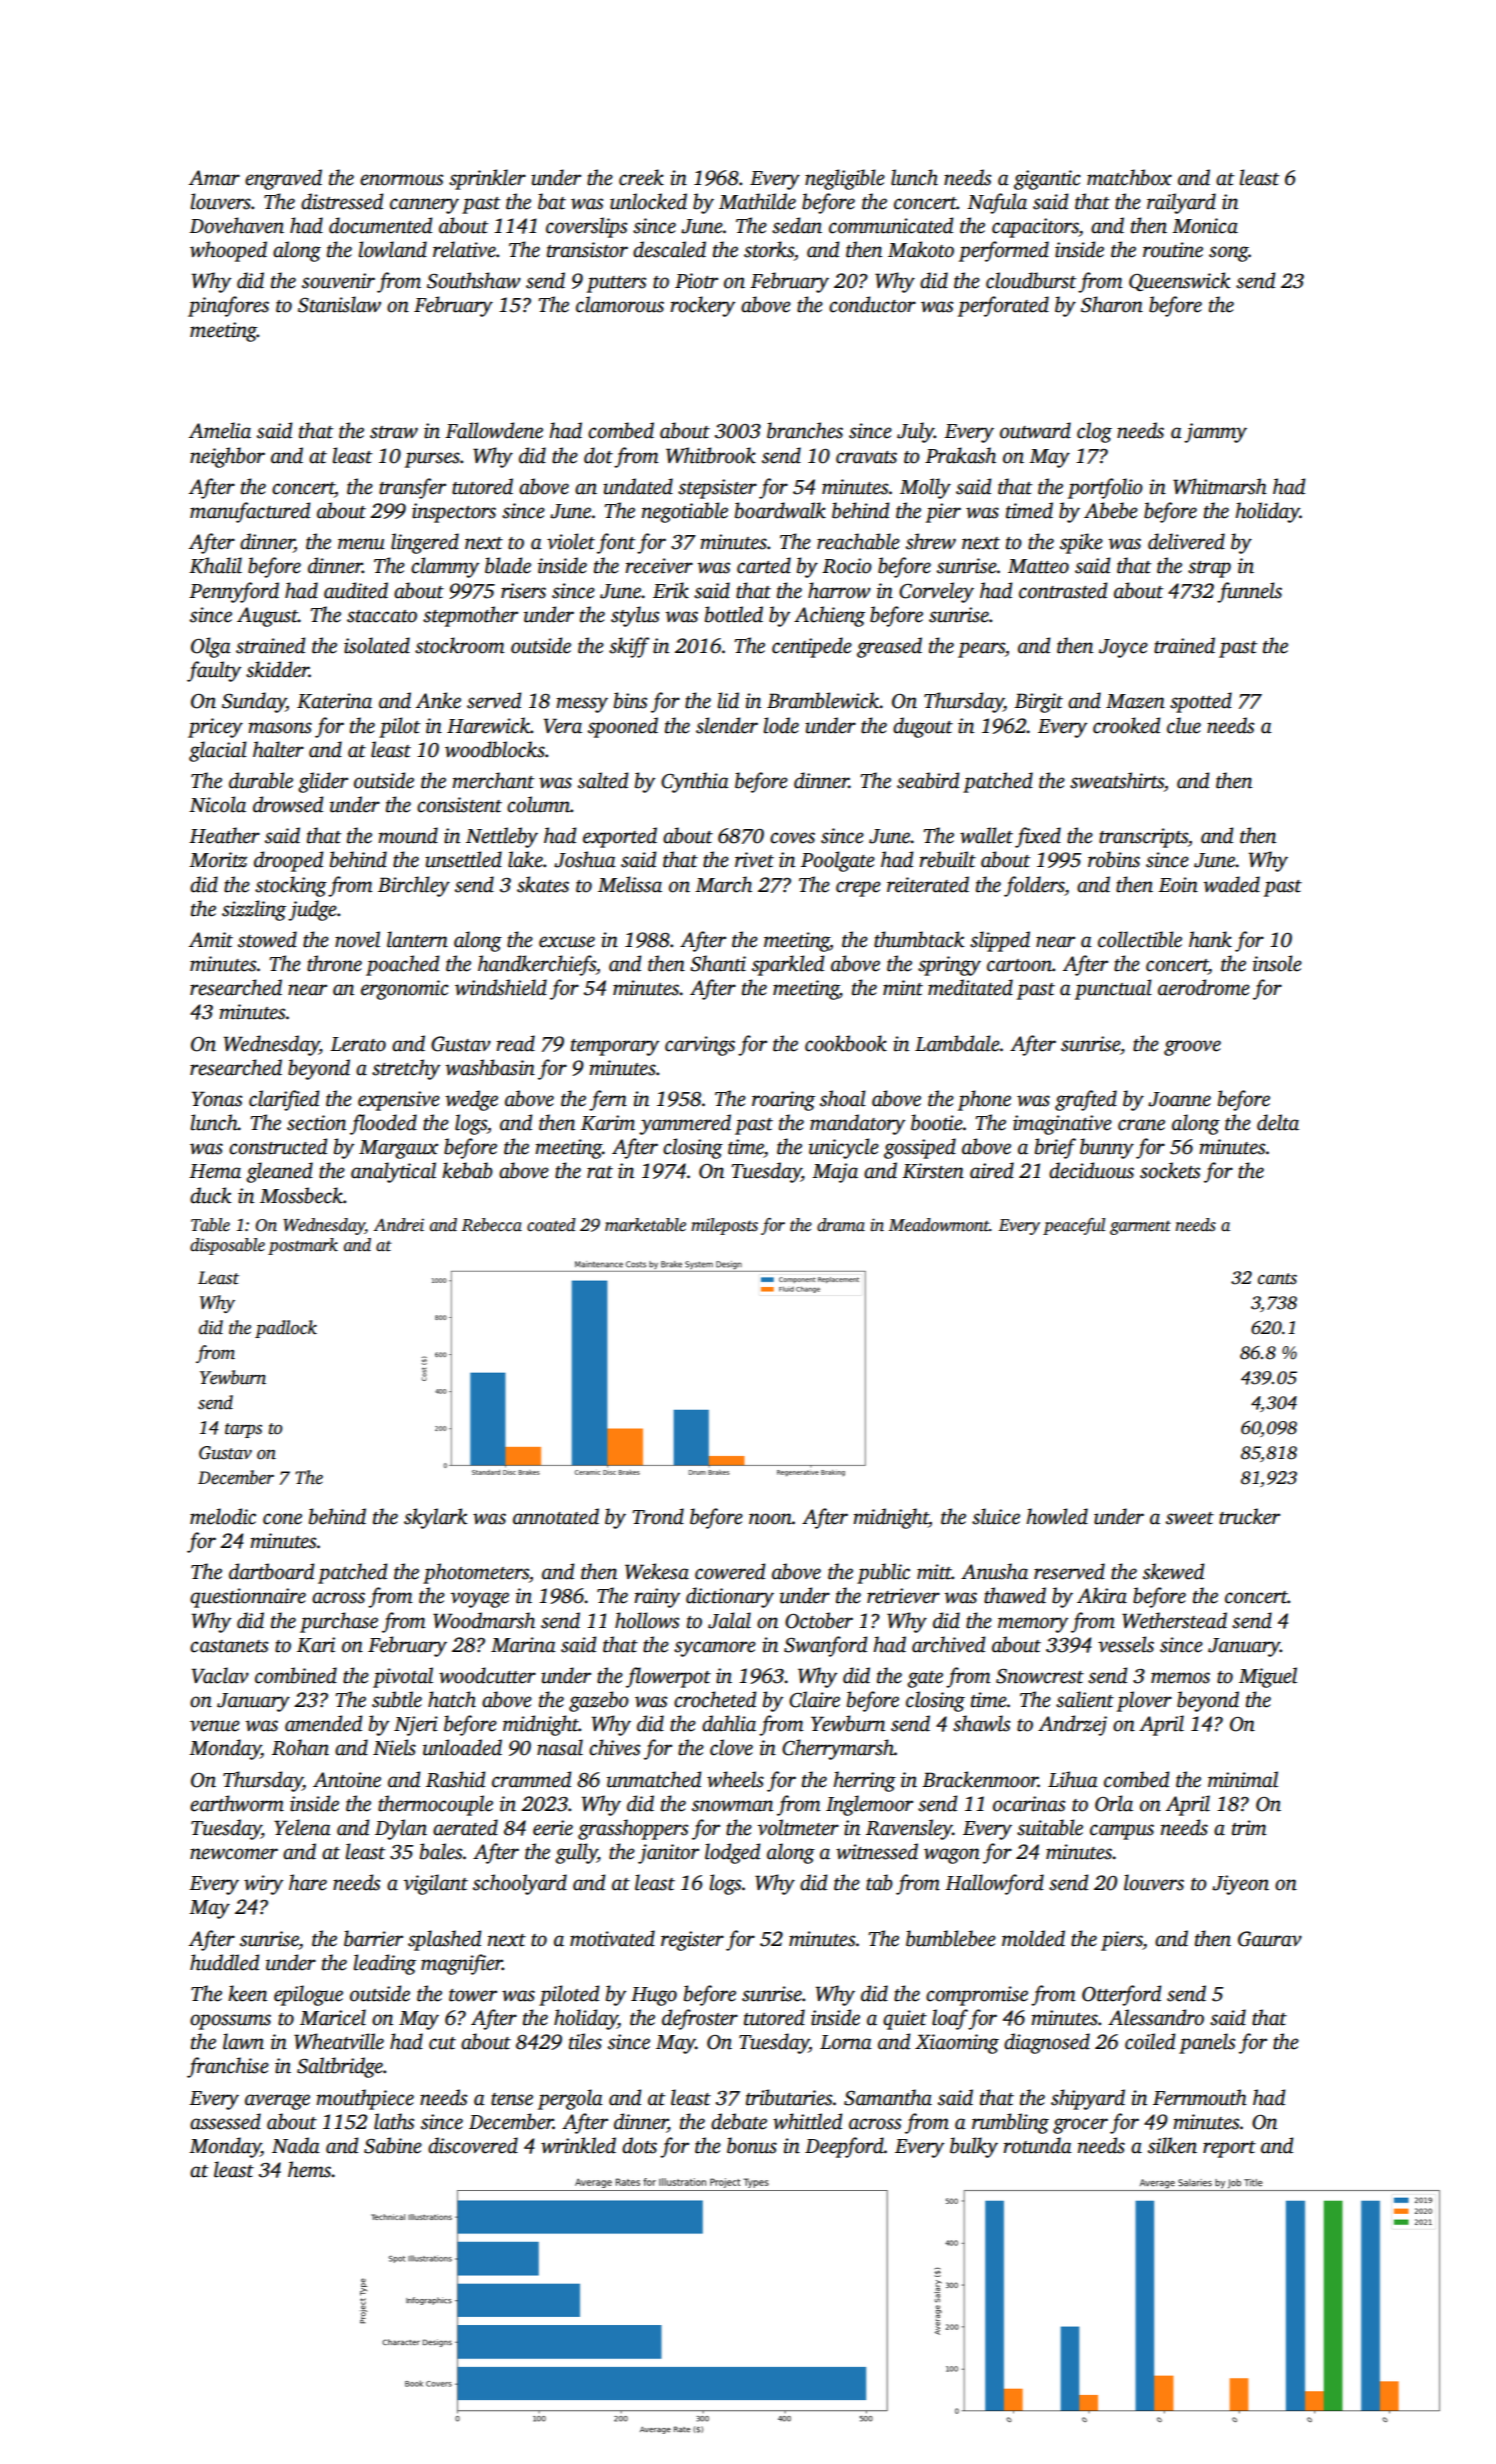  What do you see at coordinates (788, 965) in the screenshot?
I see `sparkled` at bounding box center [788, 965].
